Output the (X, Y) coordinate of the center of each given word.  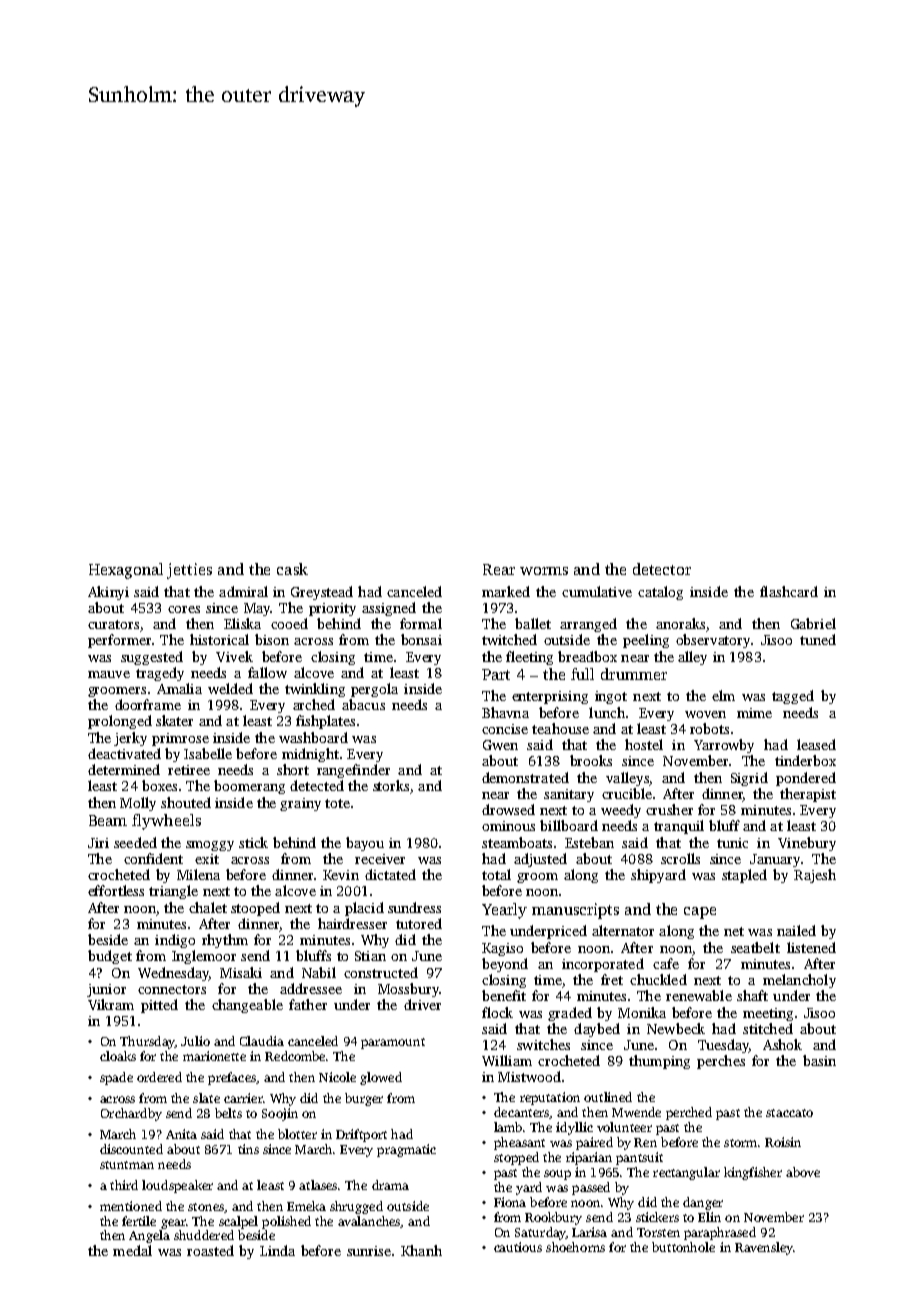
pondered (806, 779)
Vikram (111, 1004)
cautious (518, 1247)
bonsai (421, 639)
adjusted (540, 860)
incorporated (603, 965)
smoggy (210, 846)
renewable (699, 995)
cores (184, 609)
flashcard (789, 591)
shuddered (204, 1235)
